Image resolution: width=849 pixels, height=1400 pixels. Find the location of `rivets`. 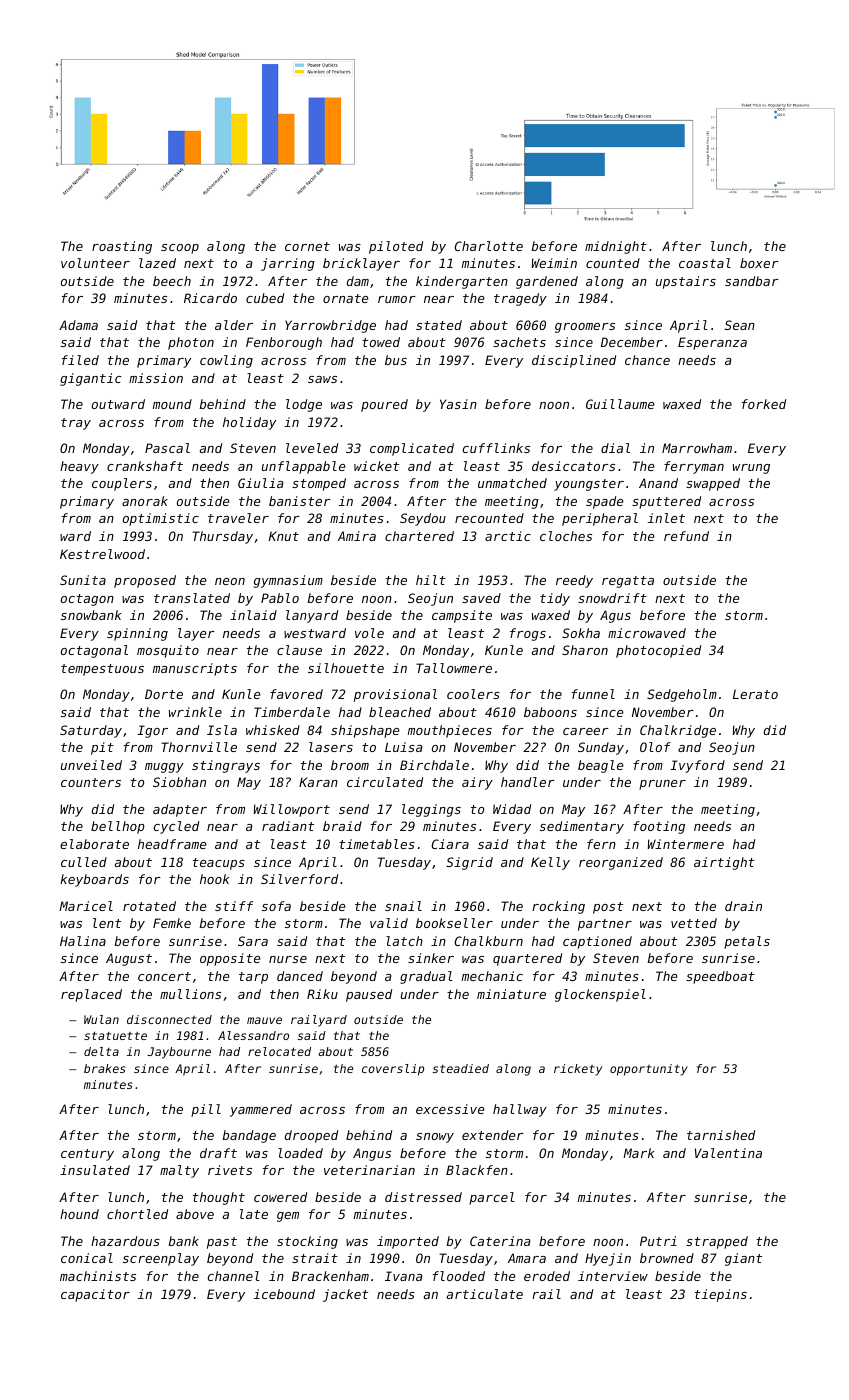

rivets is located at coordinates (230, 1170).
